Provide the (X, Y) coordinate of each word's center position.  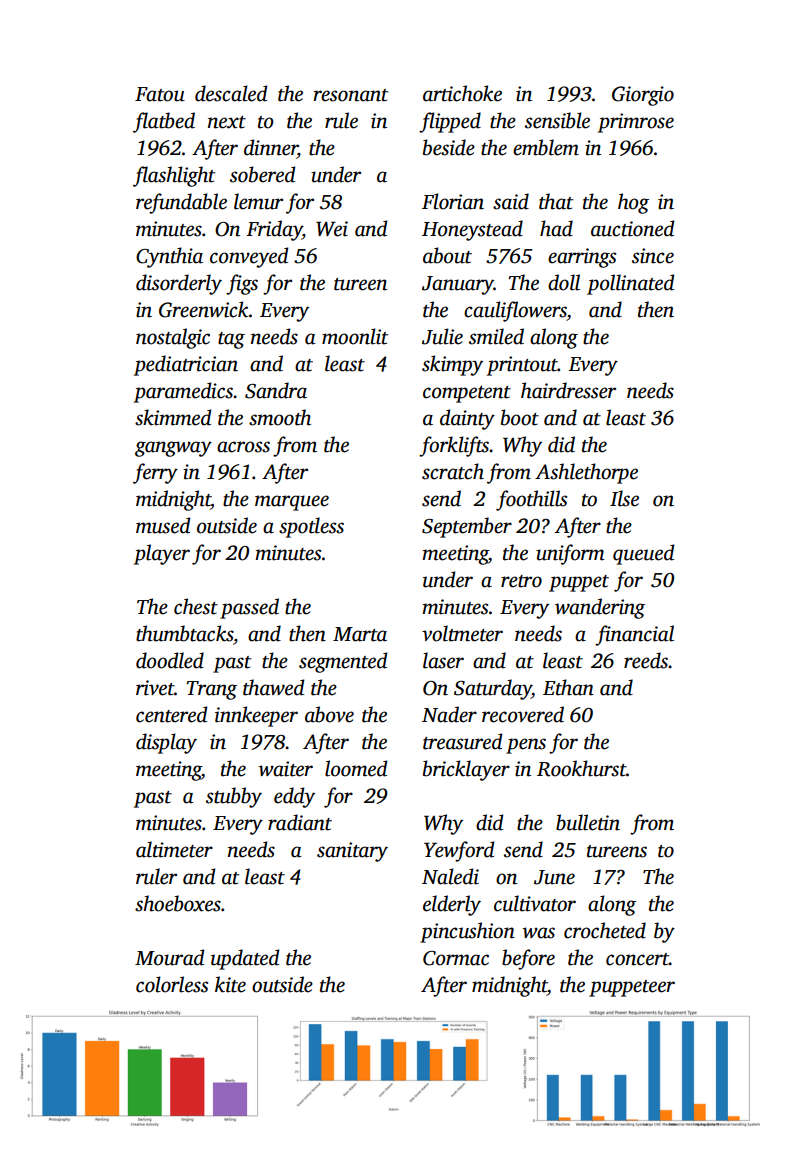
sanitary (352, 852)
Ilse (624, 498)
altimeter (174, 849)
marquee (292, 503)
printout (522, 366)
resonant (350, 95)
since (653, 256)
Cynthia (169, 257)
